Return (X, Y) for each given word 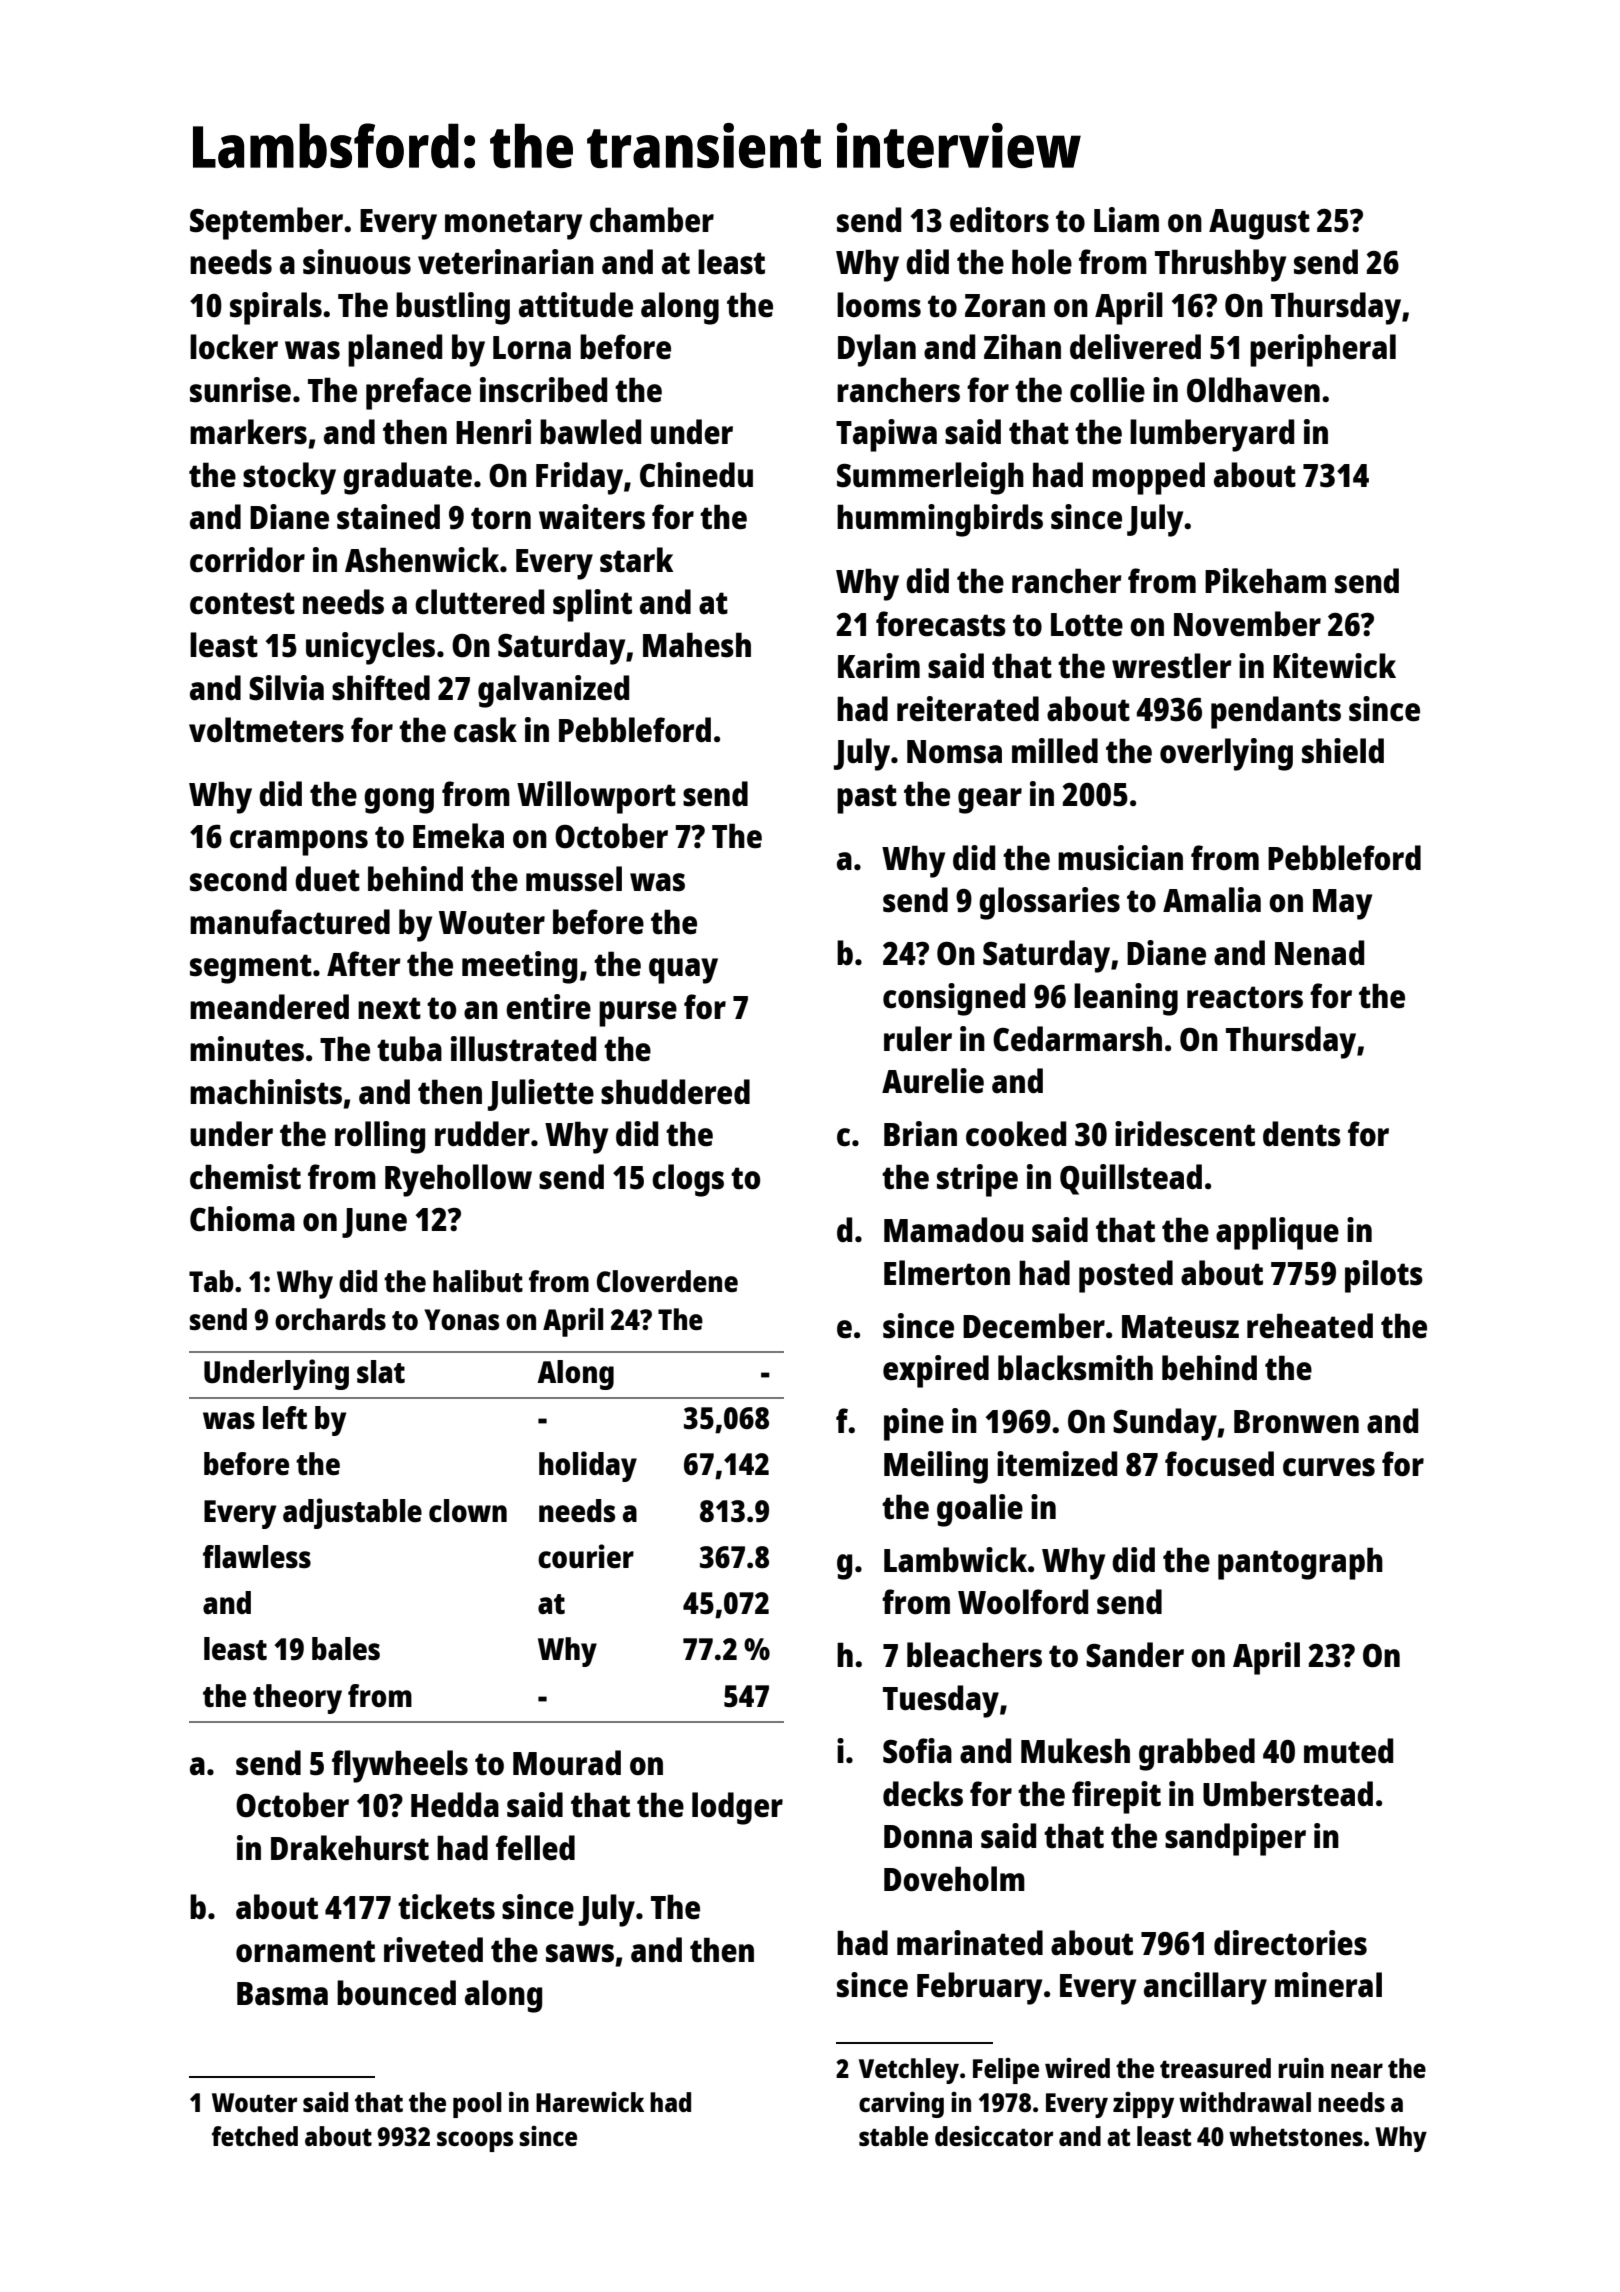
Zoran (1005, 306)
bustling (453, 308)
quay (683, 971)
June (374, 1223)
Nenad (1319, 953)
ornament (305, 1951)
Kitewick (1334, 666)
